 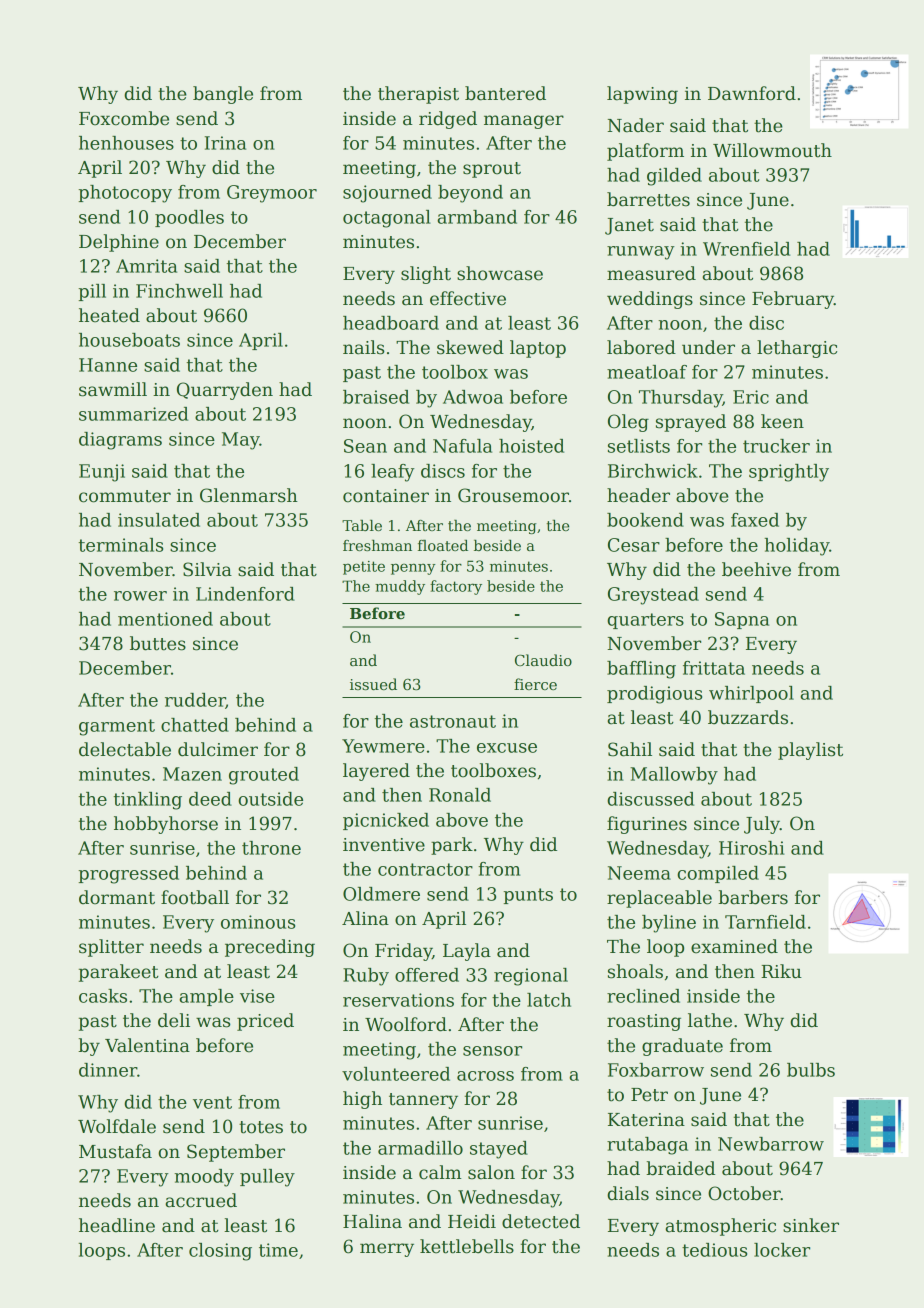 I want to click on fierce, so click(x=535, y=684).
